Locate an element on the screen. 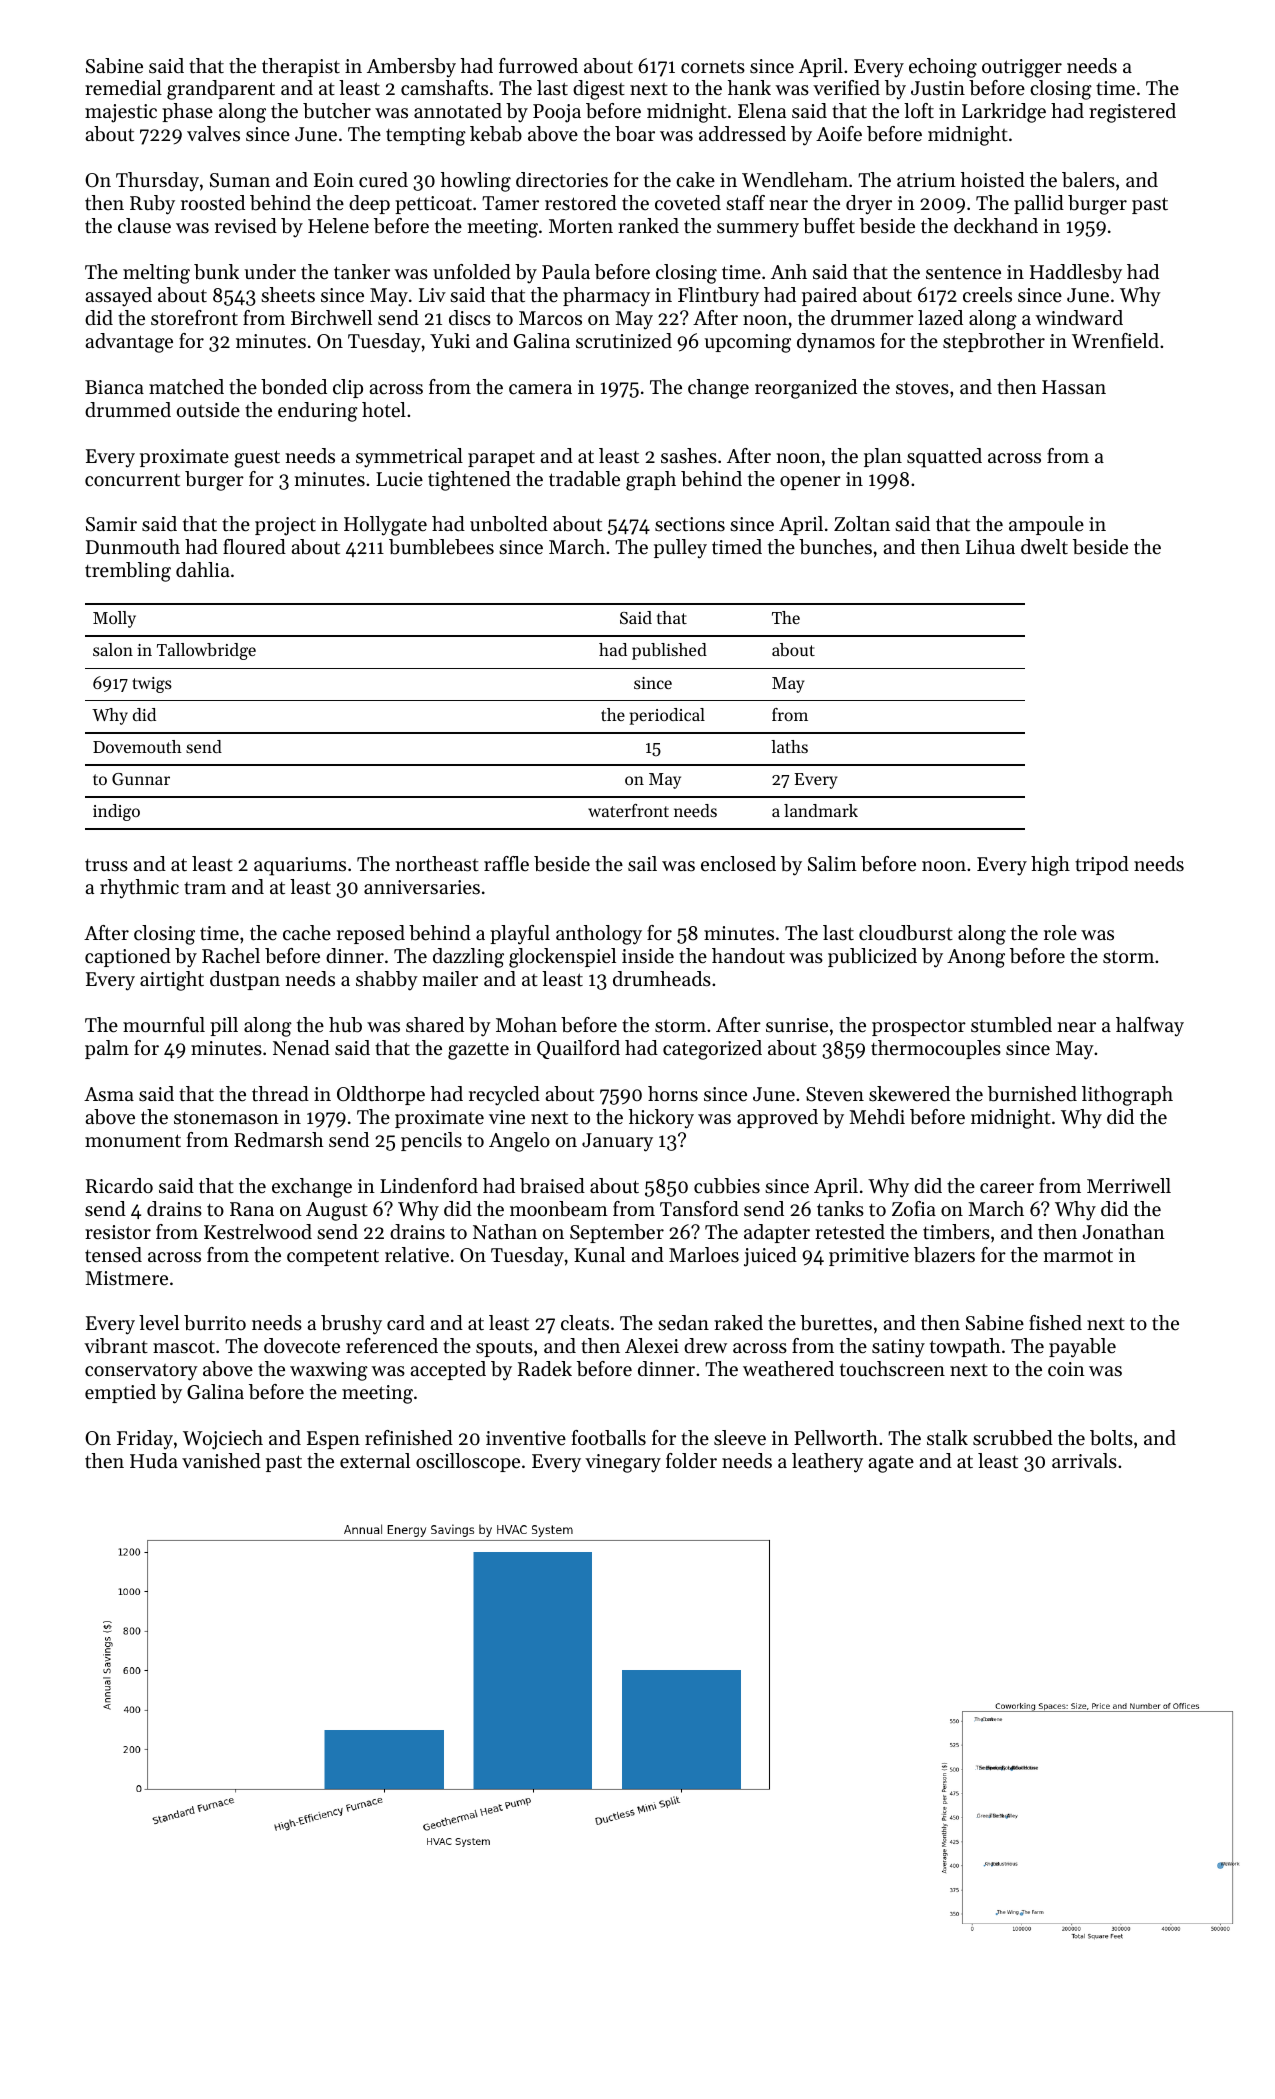  squatted is located at coordinates (944, 458).
